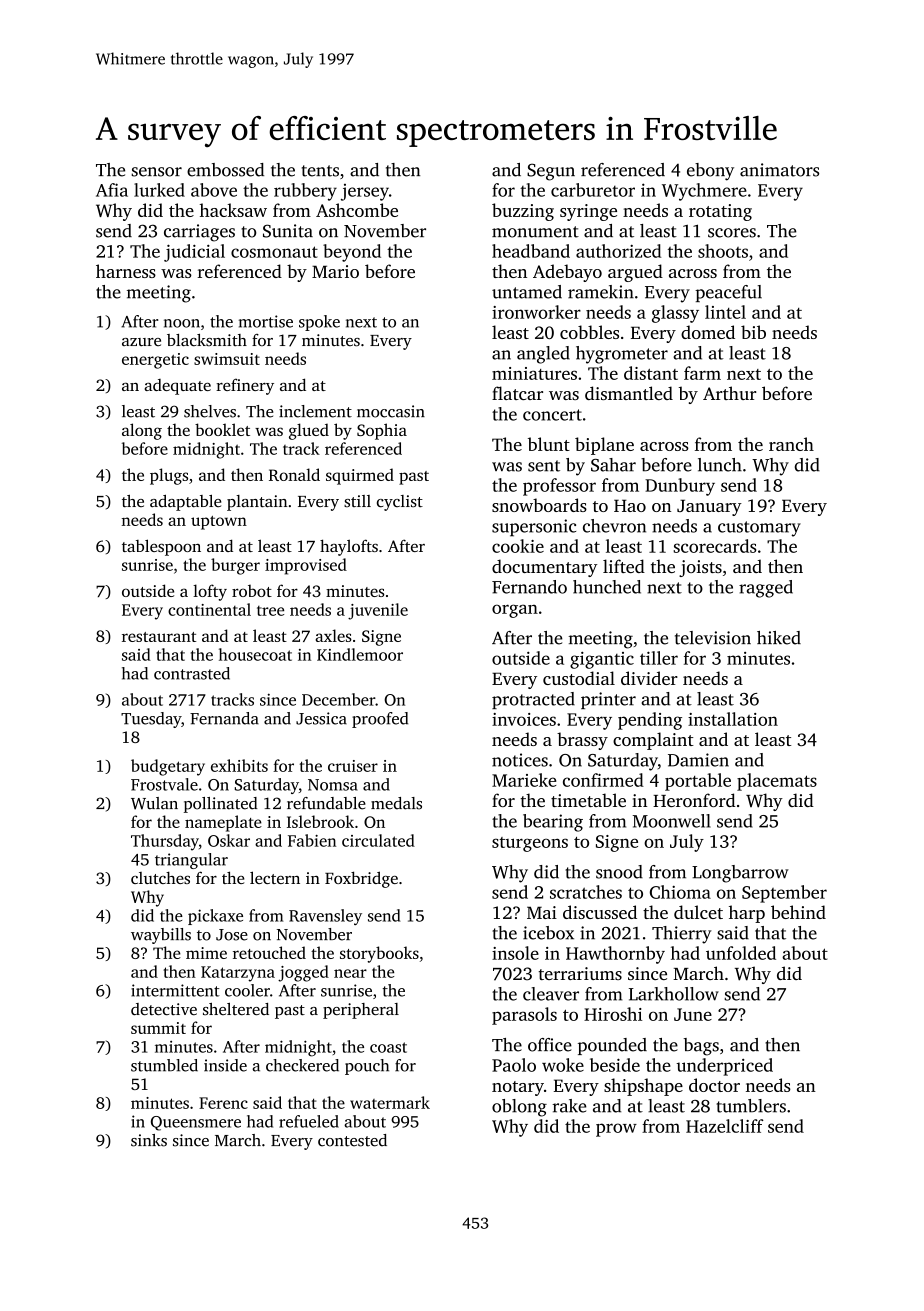 The width and height of the document is (924, 1311). Describe the element at coordinates (154, 803) in the document. I see `Wulan` at that location.
